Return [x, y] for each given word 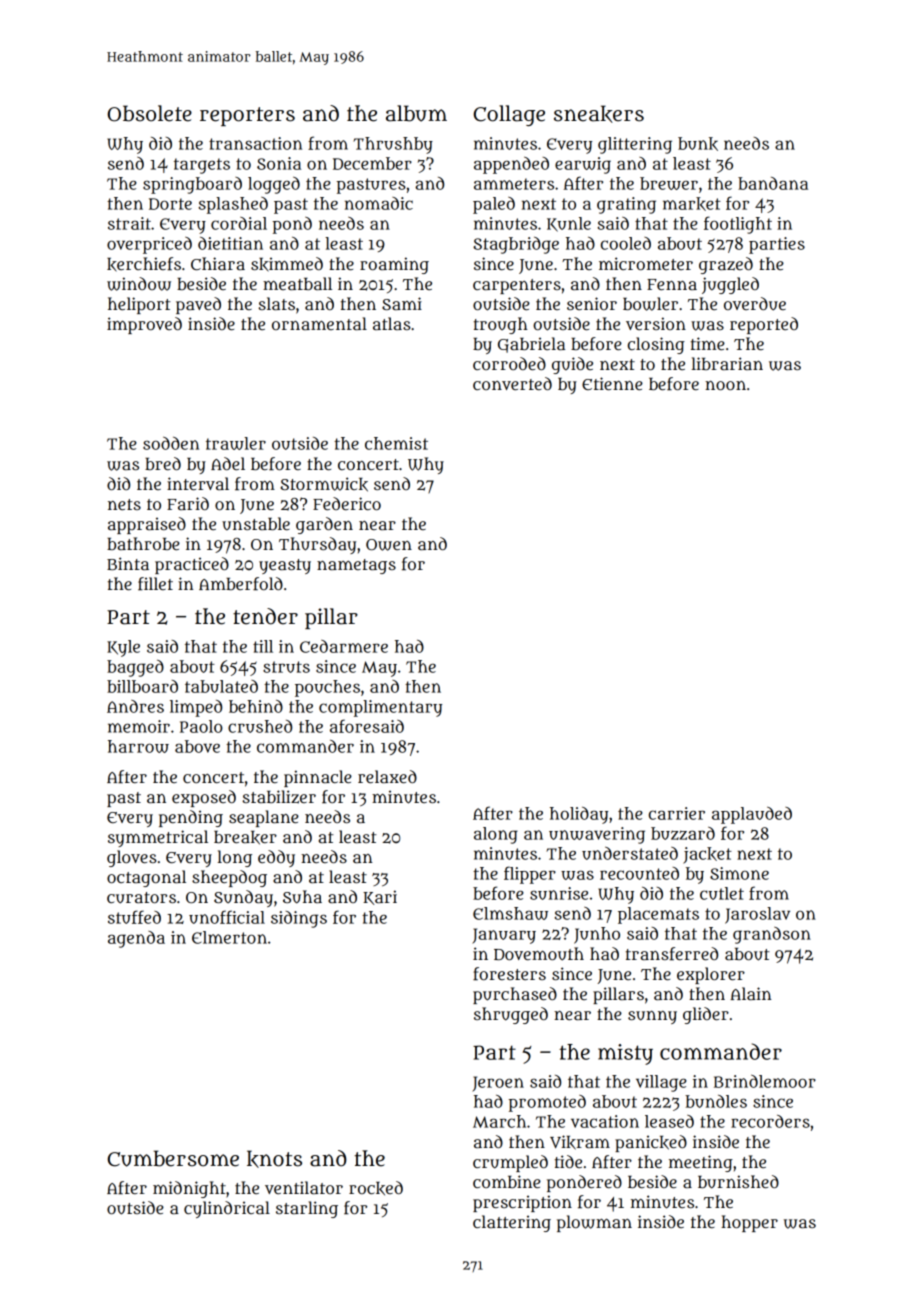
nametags [356, 566]
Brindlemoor [765, 1081]
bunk [698, 144]
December [372, 163]
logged [274, 185]
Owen [389, 545]
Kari [380, 897]
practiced [192, 565]
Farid [188, 503]
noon [725, 385]
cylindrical [227, 1209]
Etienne [612, 383]
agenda [136, 939]
